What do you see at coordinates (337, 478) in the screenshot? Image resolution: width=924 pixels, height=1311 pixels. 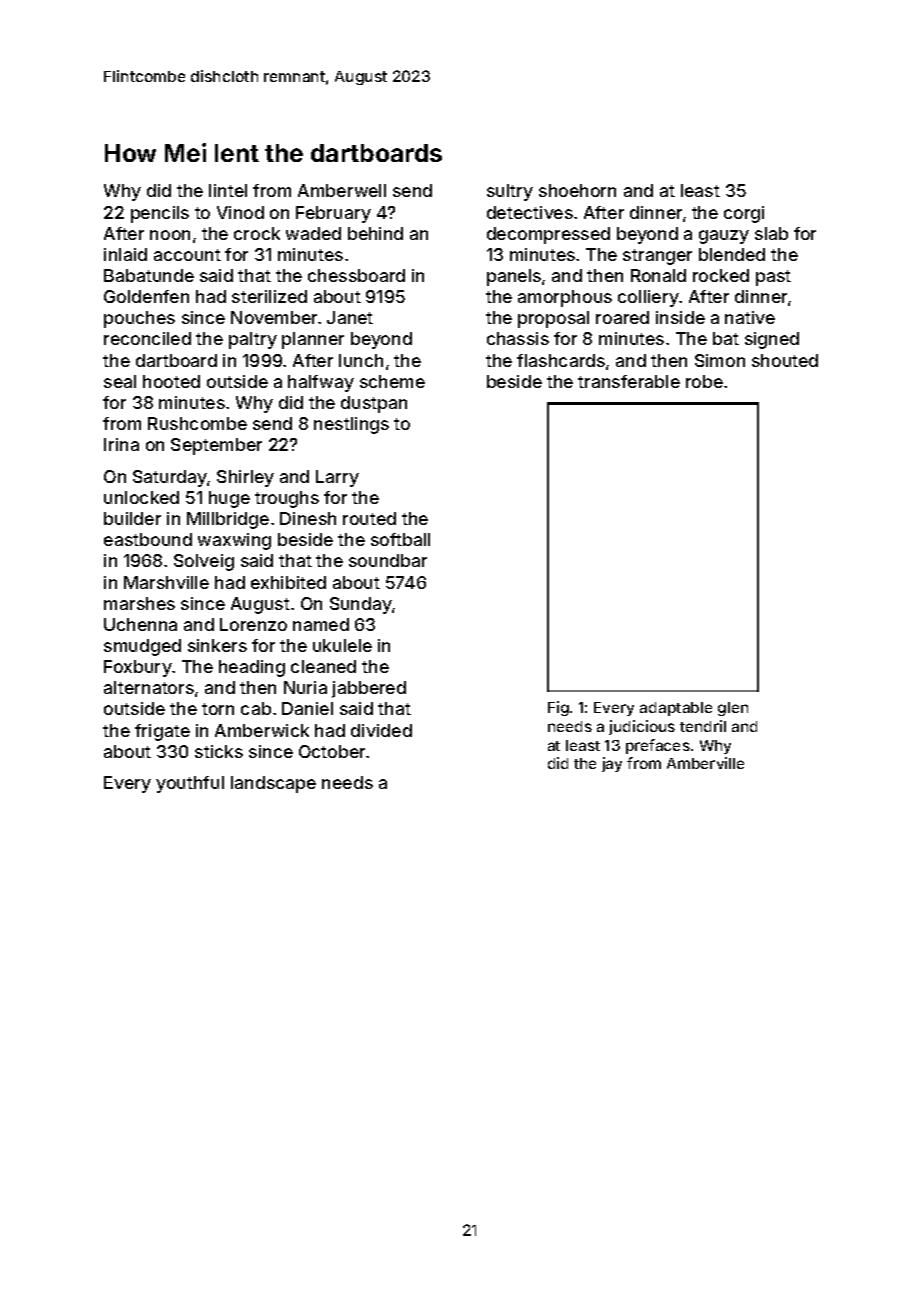 I see `Larry` at bounding box center [337, 478].
